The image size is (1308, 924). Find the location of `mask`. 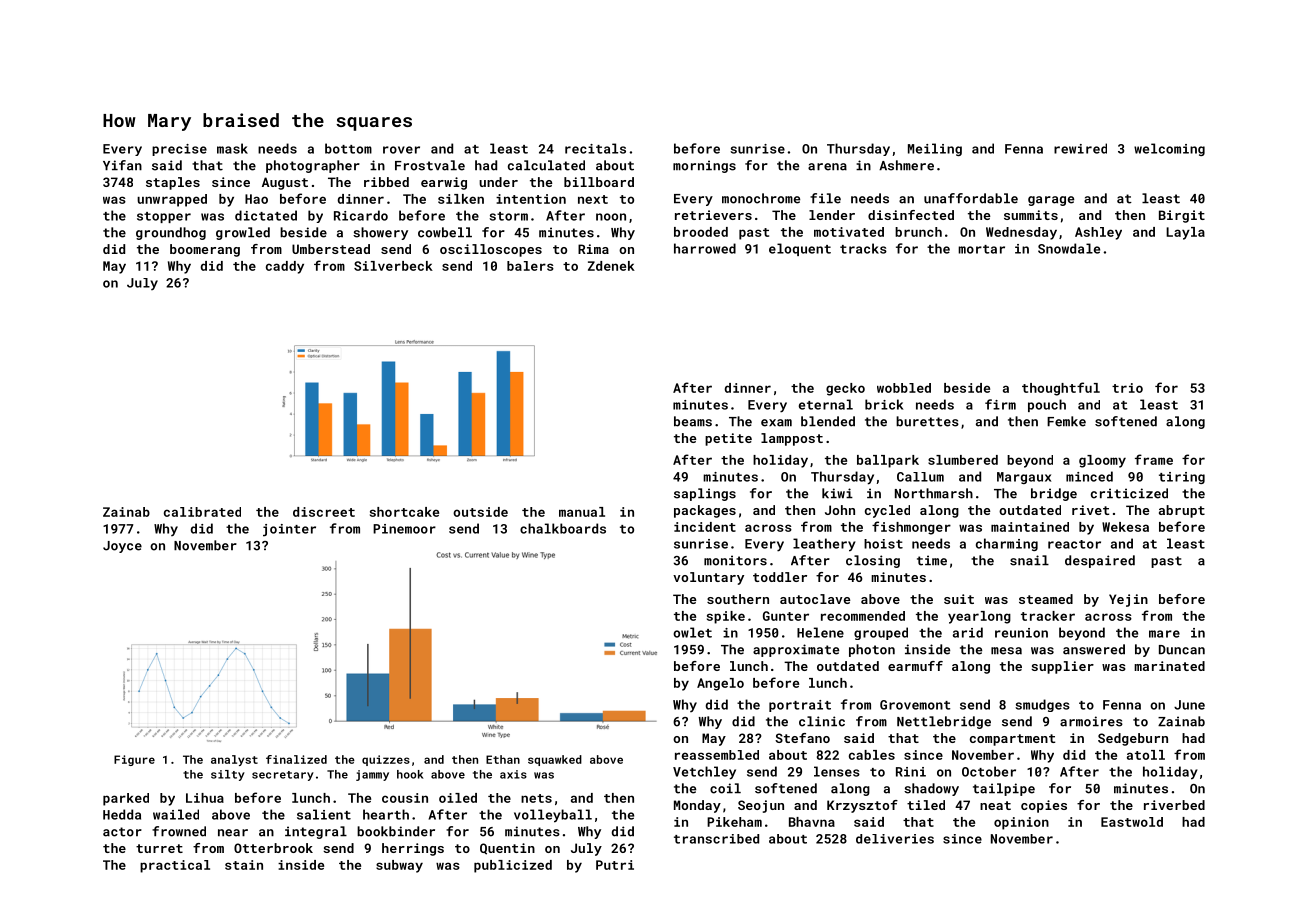

mask is located at coordinates (232, 148).
